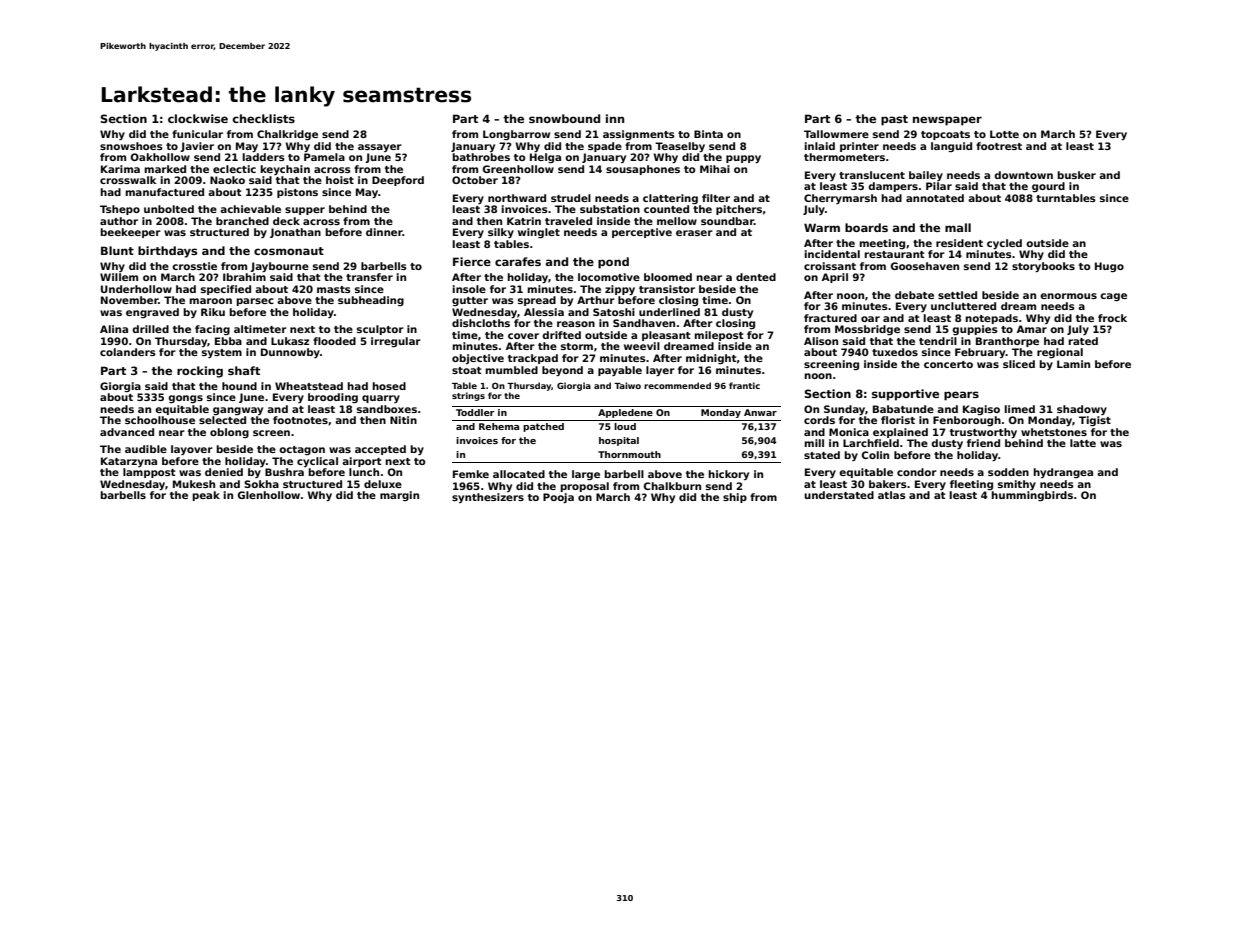  I want to click on Katrin, so click(524, 221).
